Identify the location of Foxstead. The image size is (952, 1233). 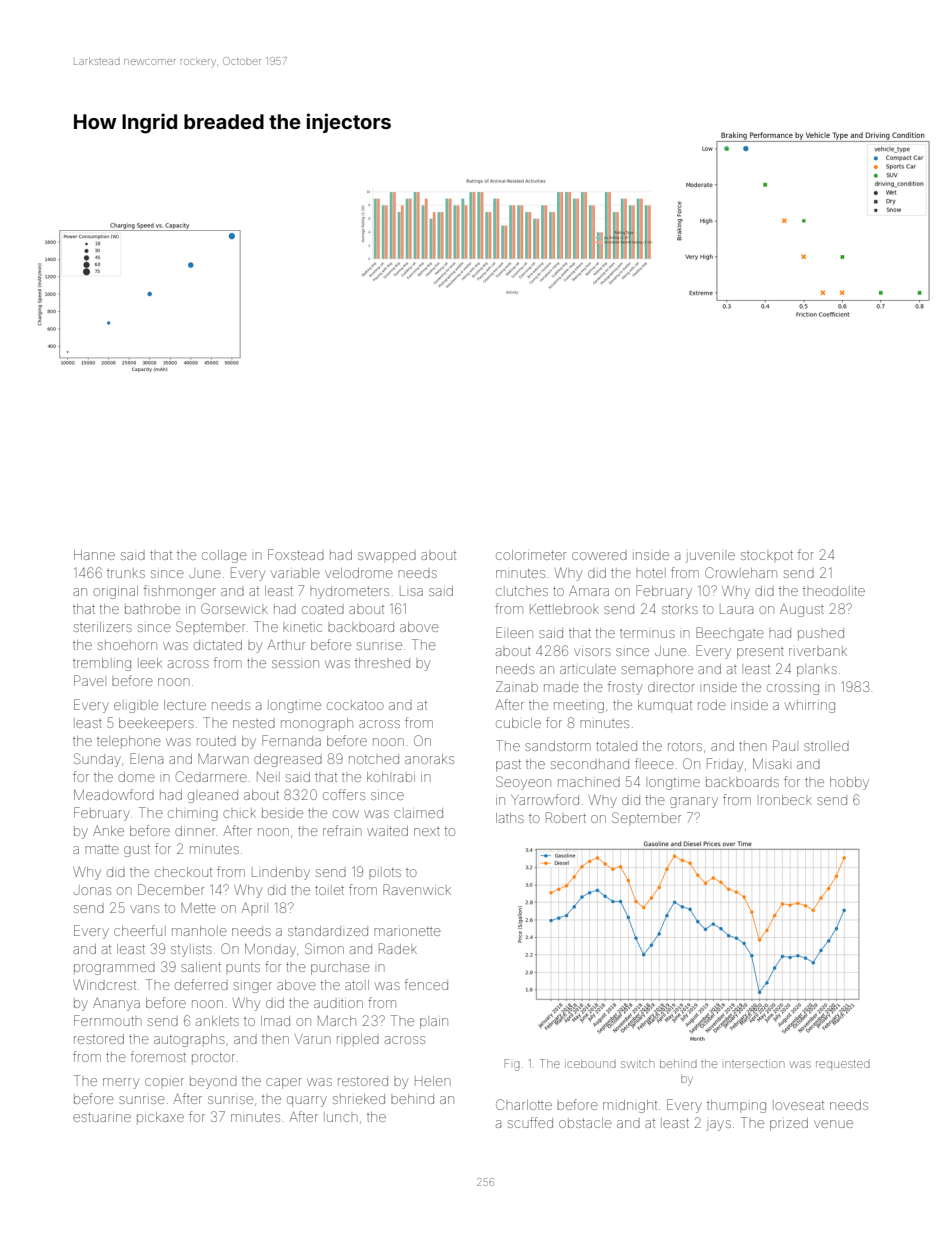
(296, 554).
